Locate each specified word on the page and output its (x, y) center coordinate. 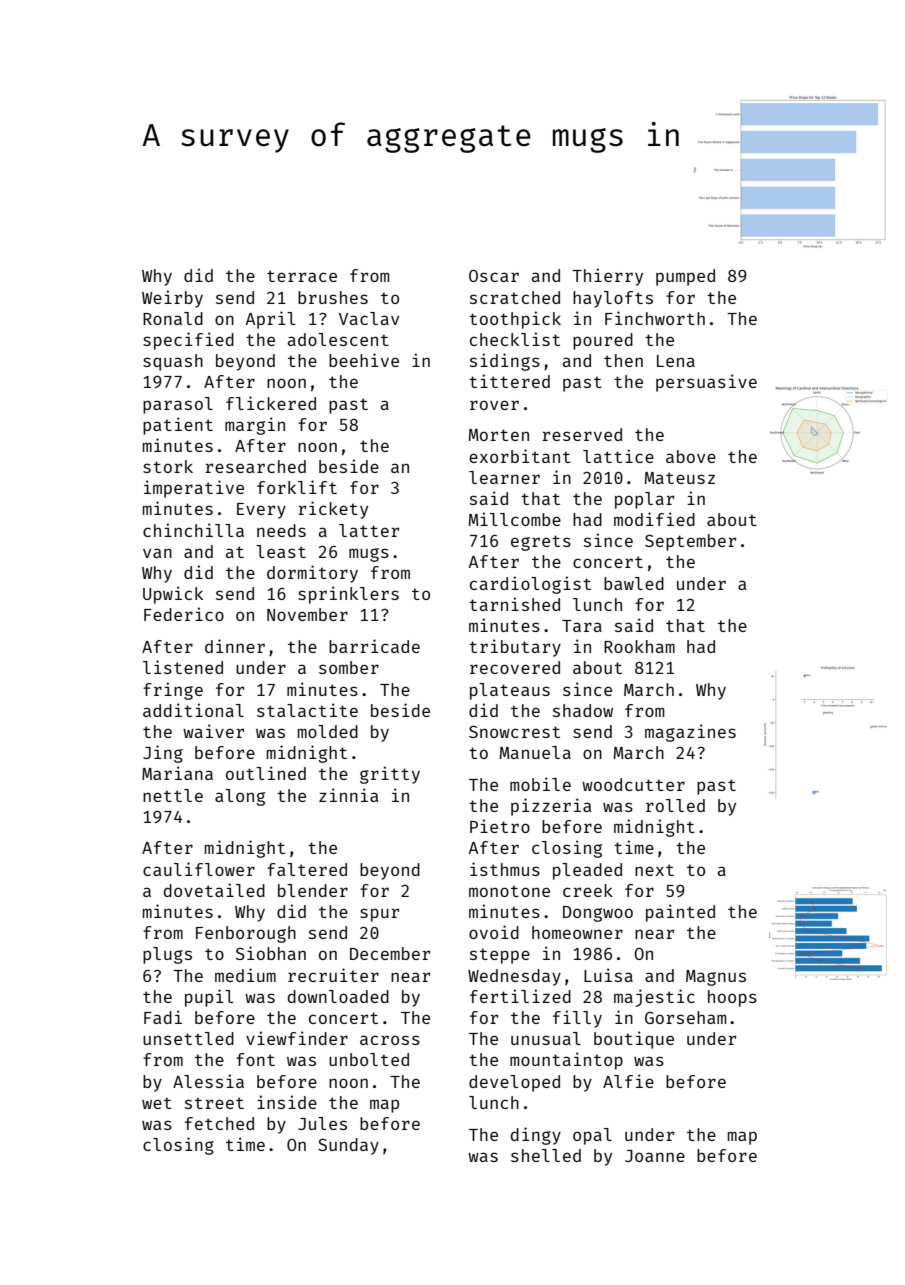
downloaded (338, 996)
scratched (515, 297)
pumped (685, 277)
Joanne (655, 1156)
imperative (194, 489)
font (255, 1059)
